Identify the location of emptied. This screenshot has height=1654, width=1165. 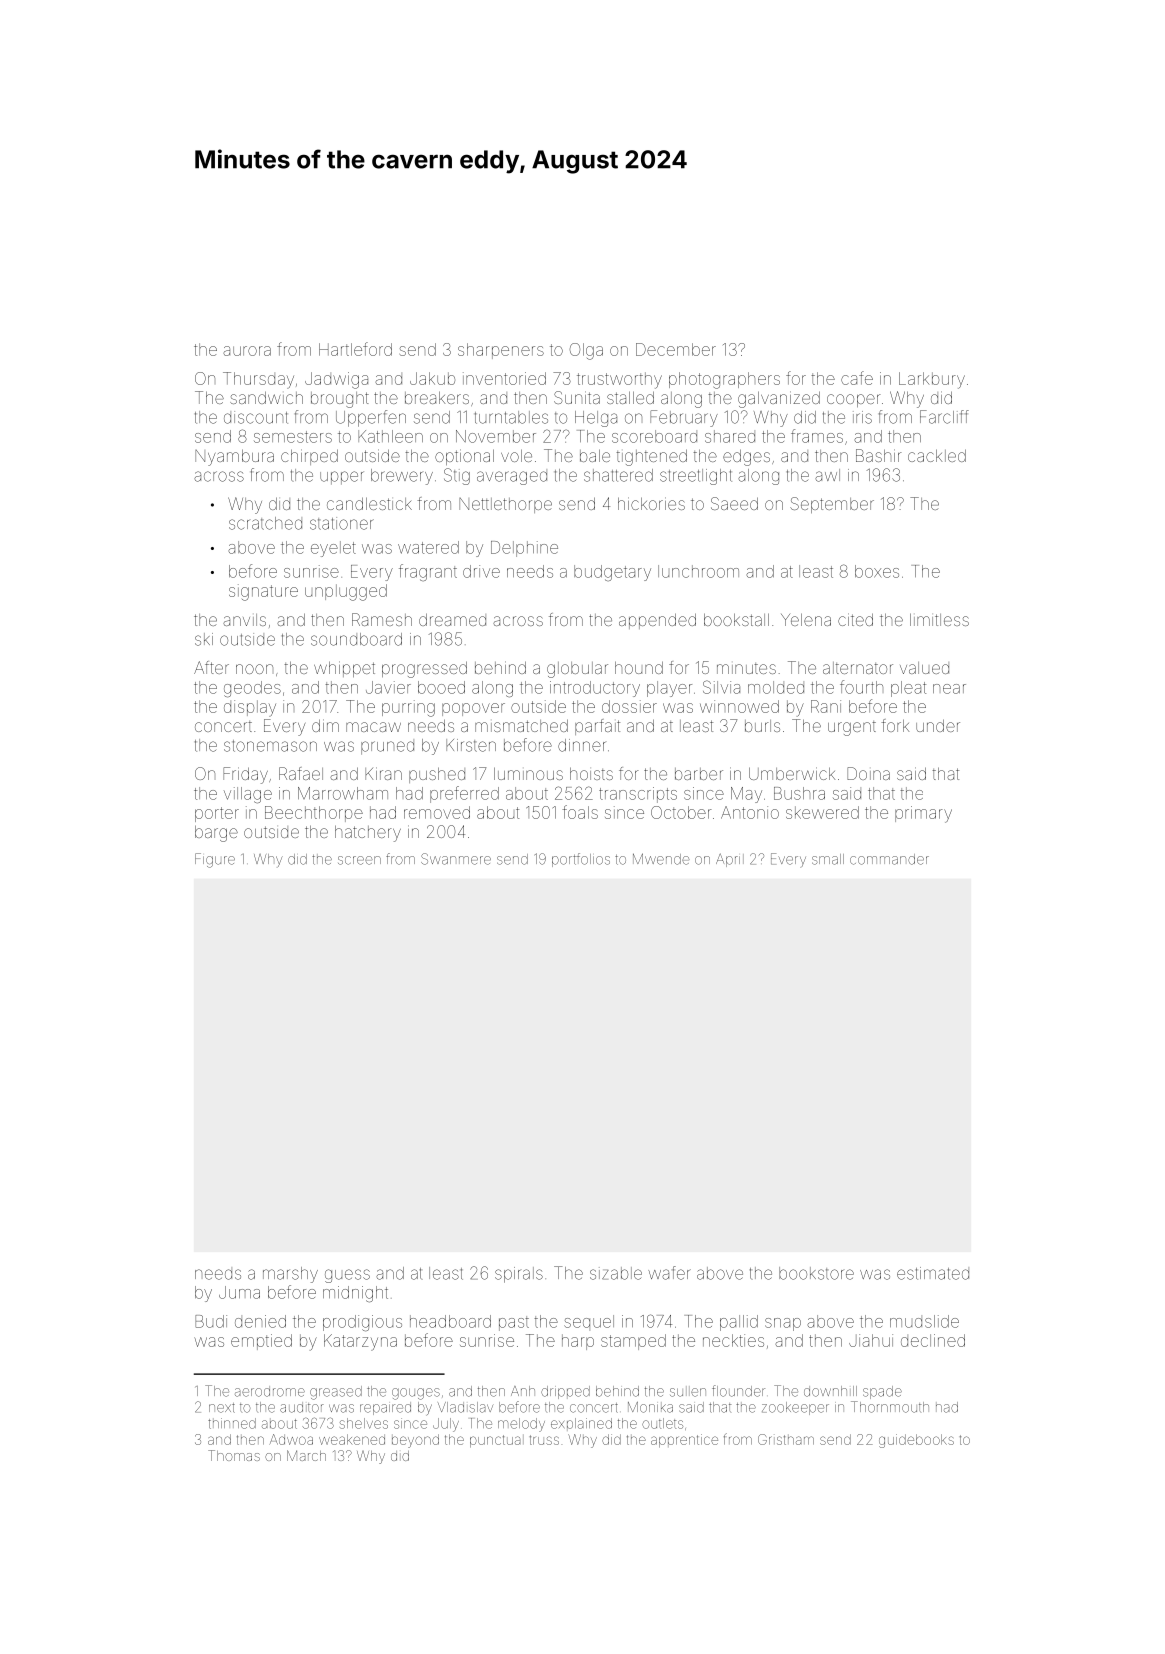
(261, 1342).
